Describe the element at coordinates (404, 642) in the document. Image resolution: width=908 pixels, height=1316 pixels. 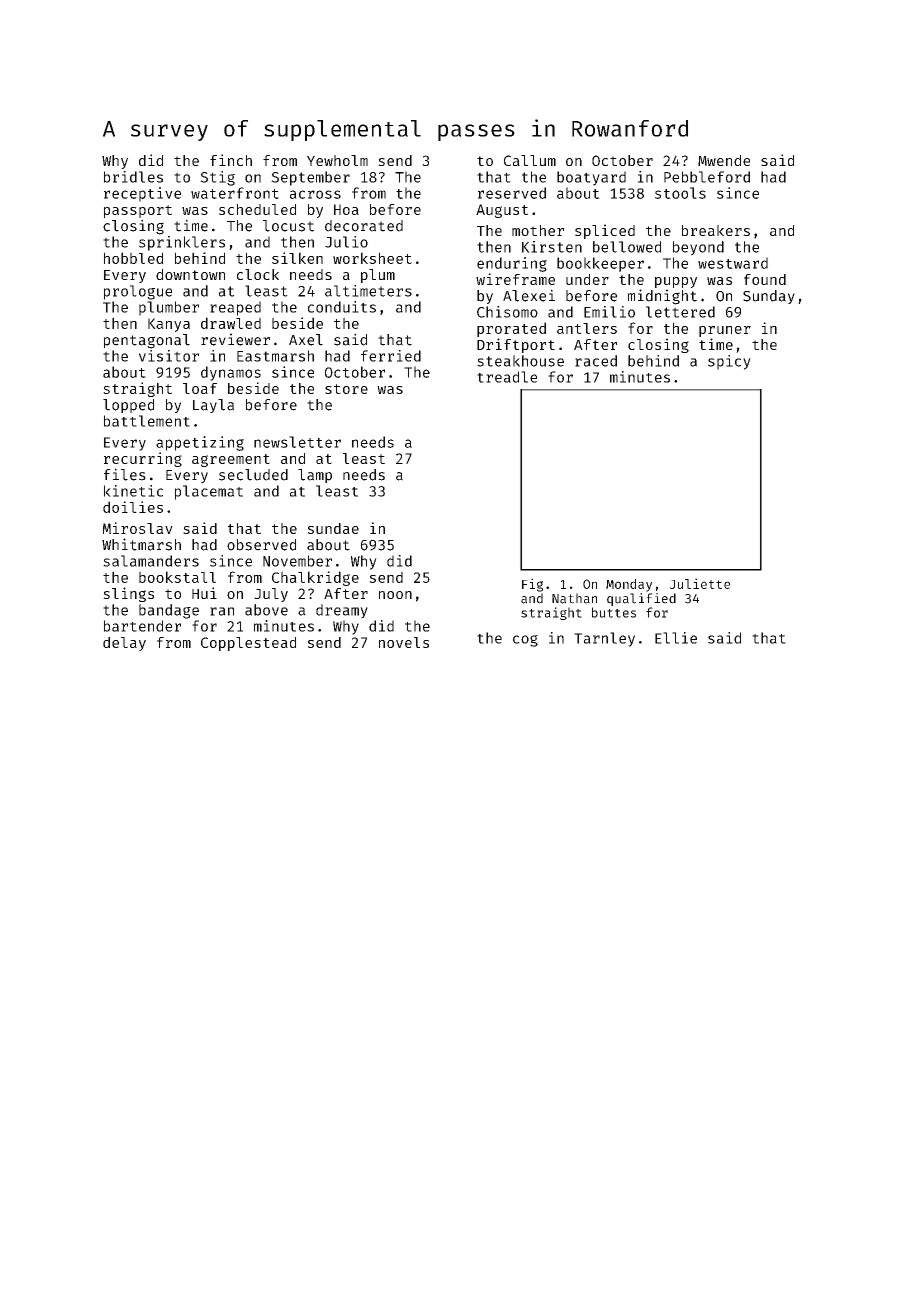
I see `novels` at that location.
